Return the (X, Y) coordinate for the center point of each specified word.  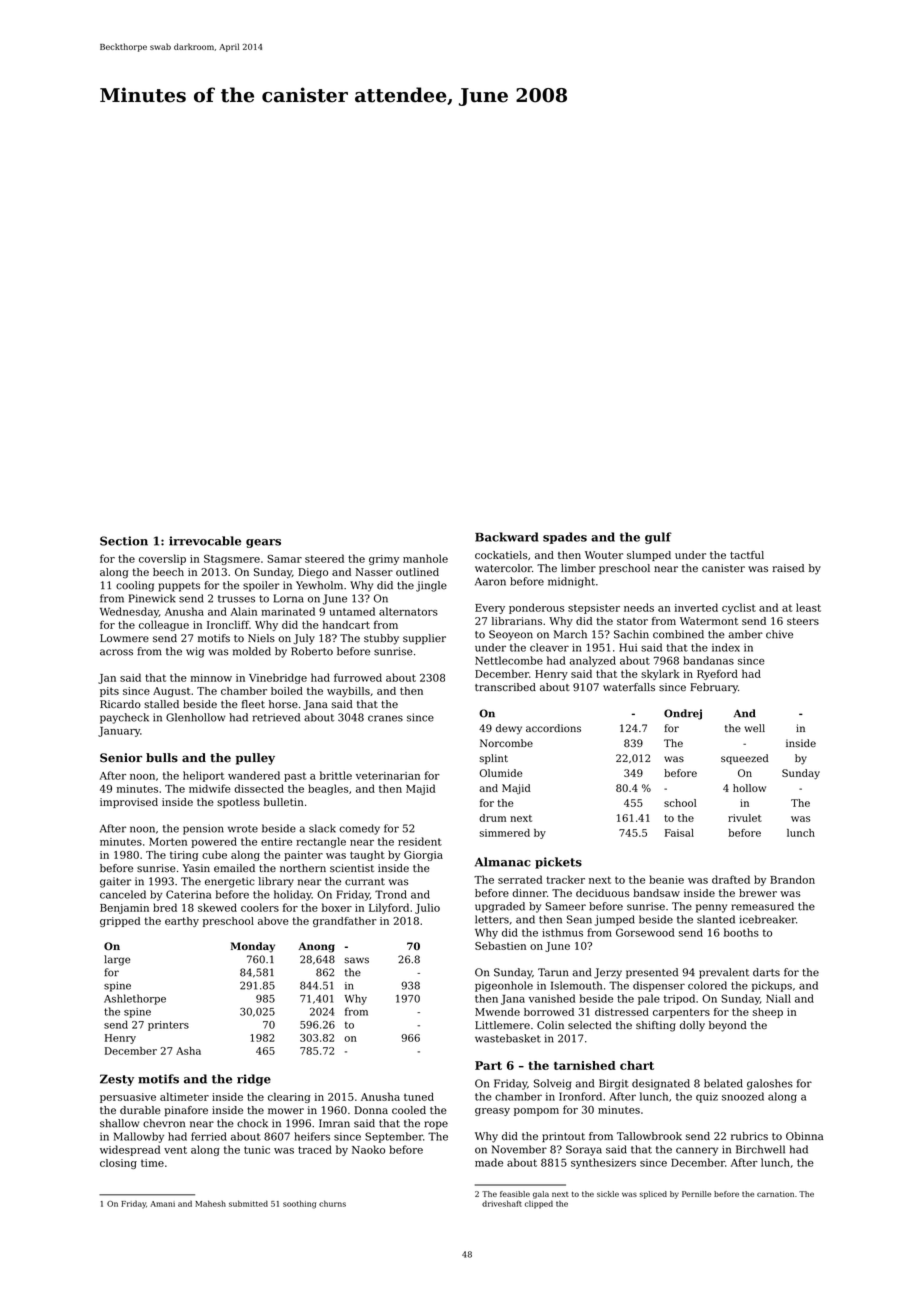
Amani (162, 1204)
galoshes (770, 1084)
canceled (123, 894)
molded (252, 651)
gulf (658, 538)
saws (357, 960)
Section (124, 541)
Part (488, 1065)
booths (741, 932)
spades (565, 538)
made (489, 1162)
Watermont (709, 621)
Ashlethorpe (135, 999)
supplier (424, 639)
